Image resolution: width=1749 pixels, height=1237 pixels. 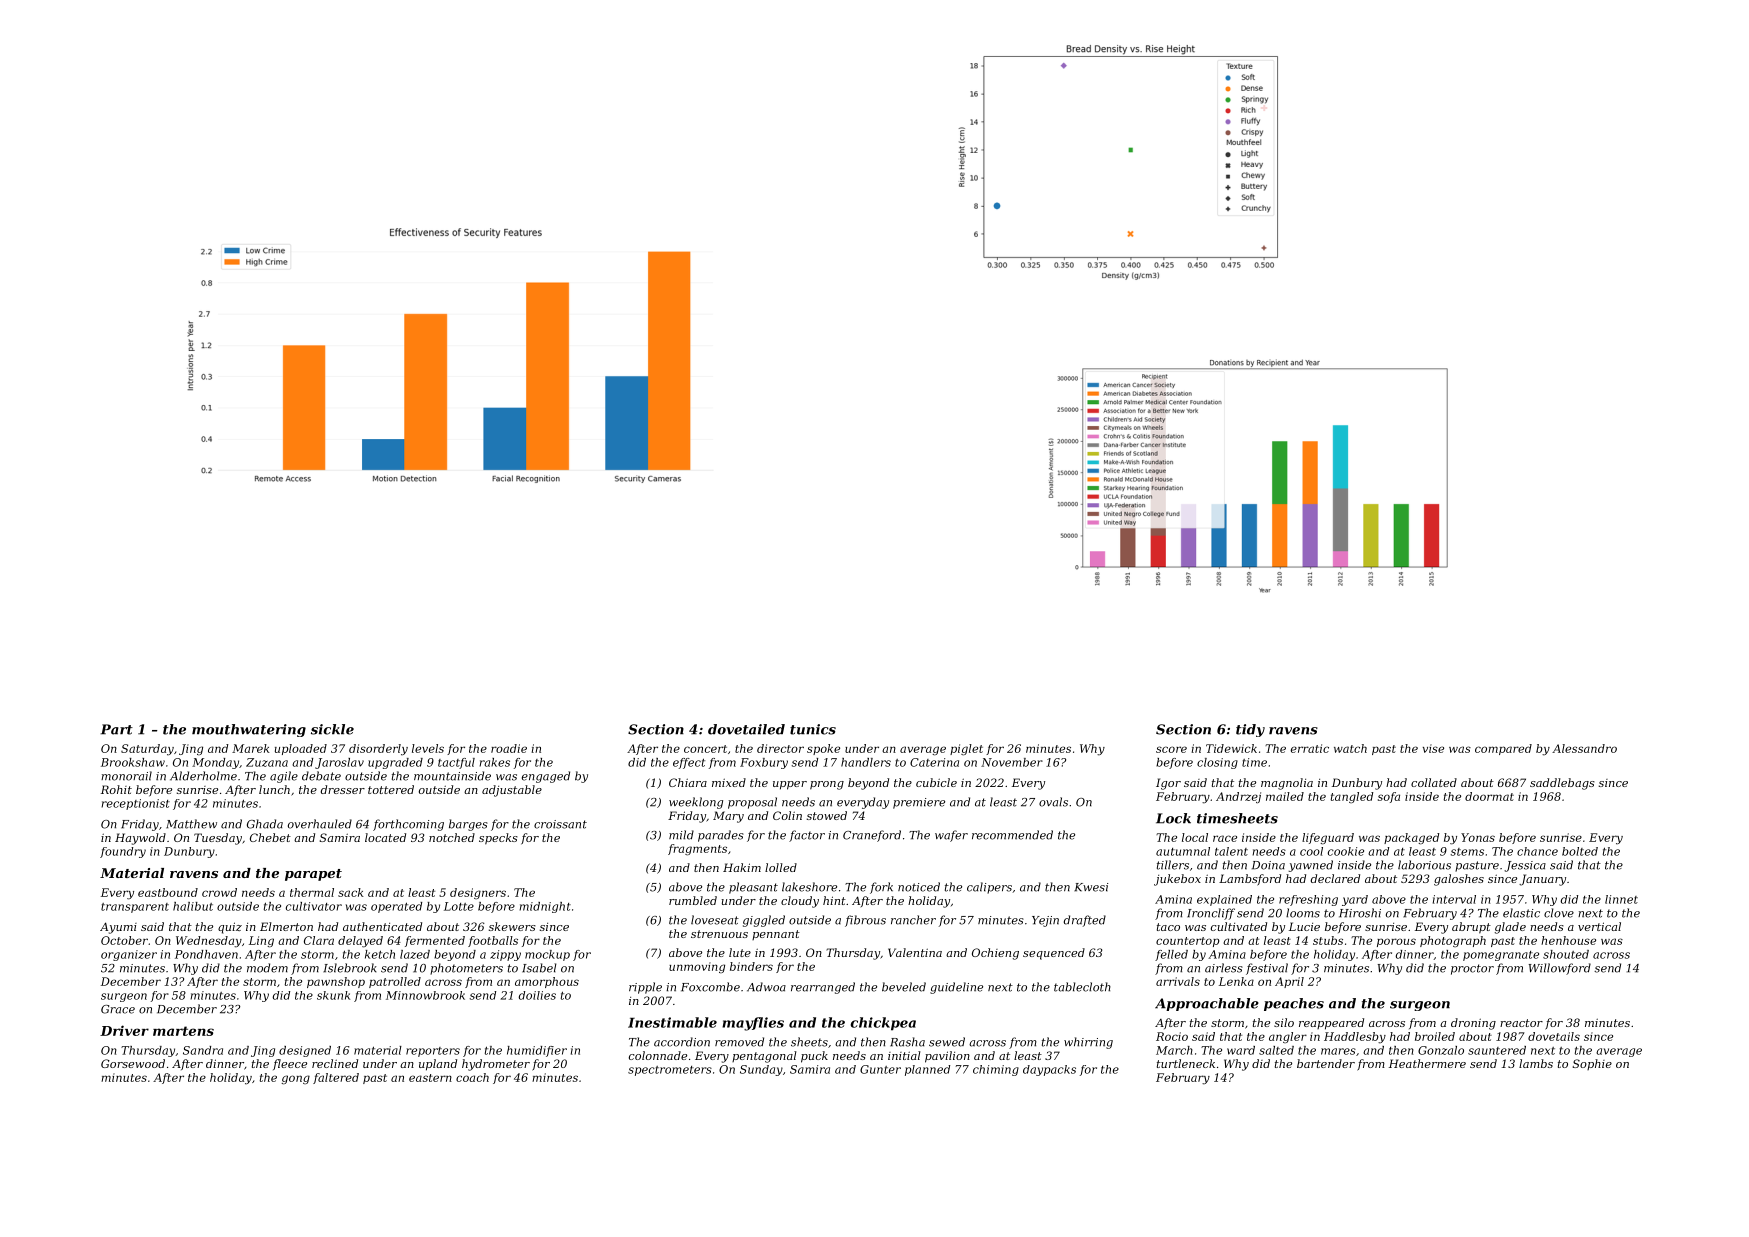 What do you see at coordinates (1525, 866) in the image?
I see `Jessica` at bounding box center [1525, 866].
